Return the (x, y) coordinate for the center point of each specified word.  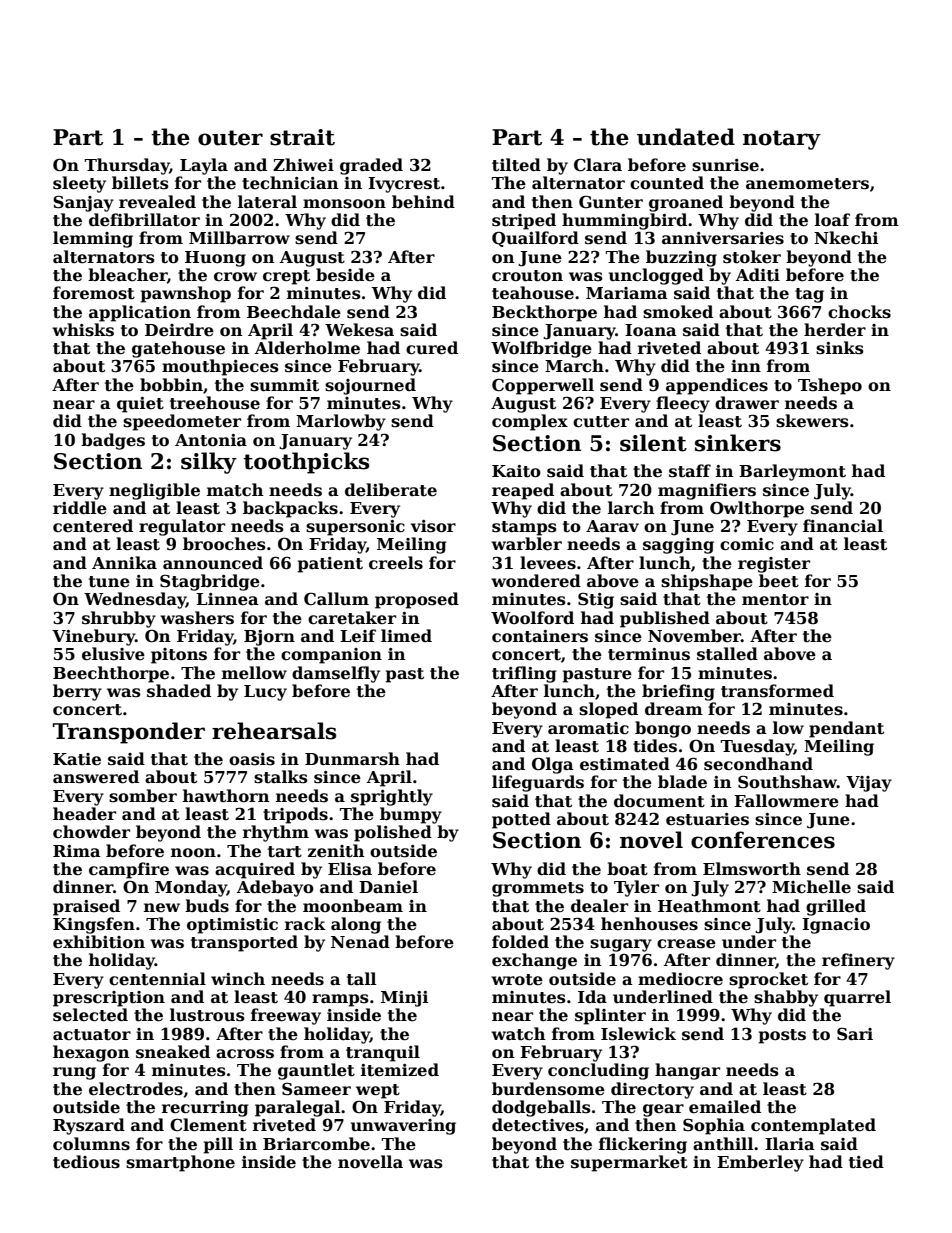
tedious (86, 1162)
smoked (678, 312)
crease (686, 944)
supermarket (629, 1163)
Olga (553, 765)
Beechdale (294, 312)
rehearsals (274, 731)
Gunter (611, 202)
